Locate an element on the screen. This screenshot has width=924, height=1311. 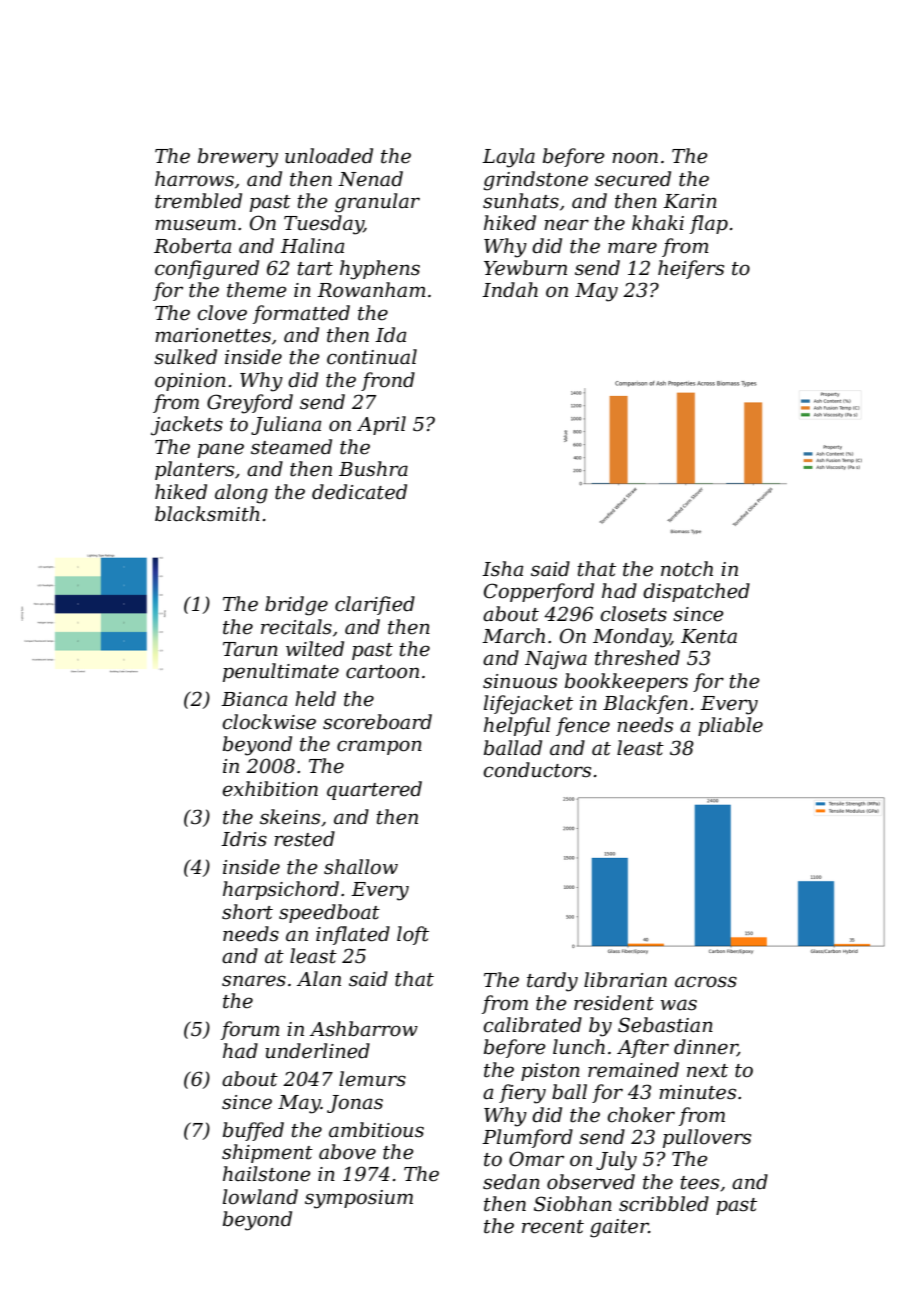
recent is located at coordinates (553, 1227).
